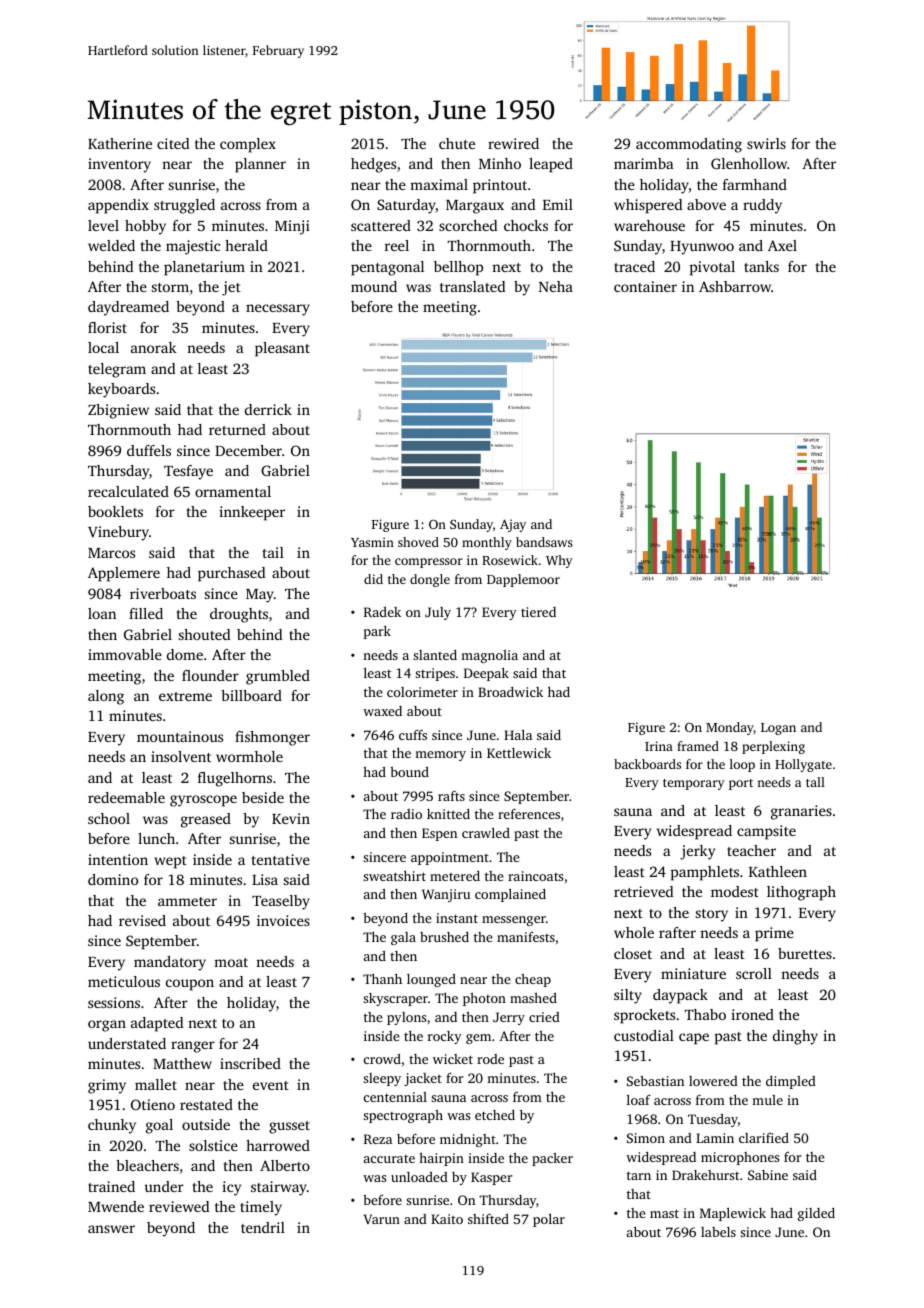 The width and height of the page is (924, 1308). What do you see at coordinates (154, 347) in the page?
I see `anorak` at bounding box center [154, 347].
